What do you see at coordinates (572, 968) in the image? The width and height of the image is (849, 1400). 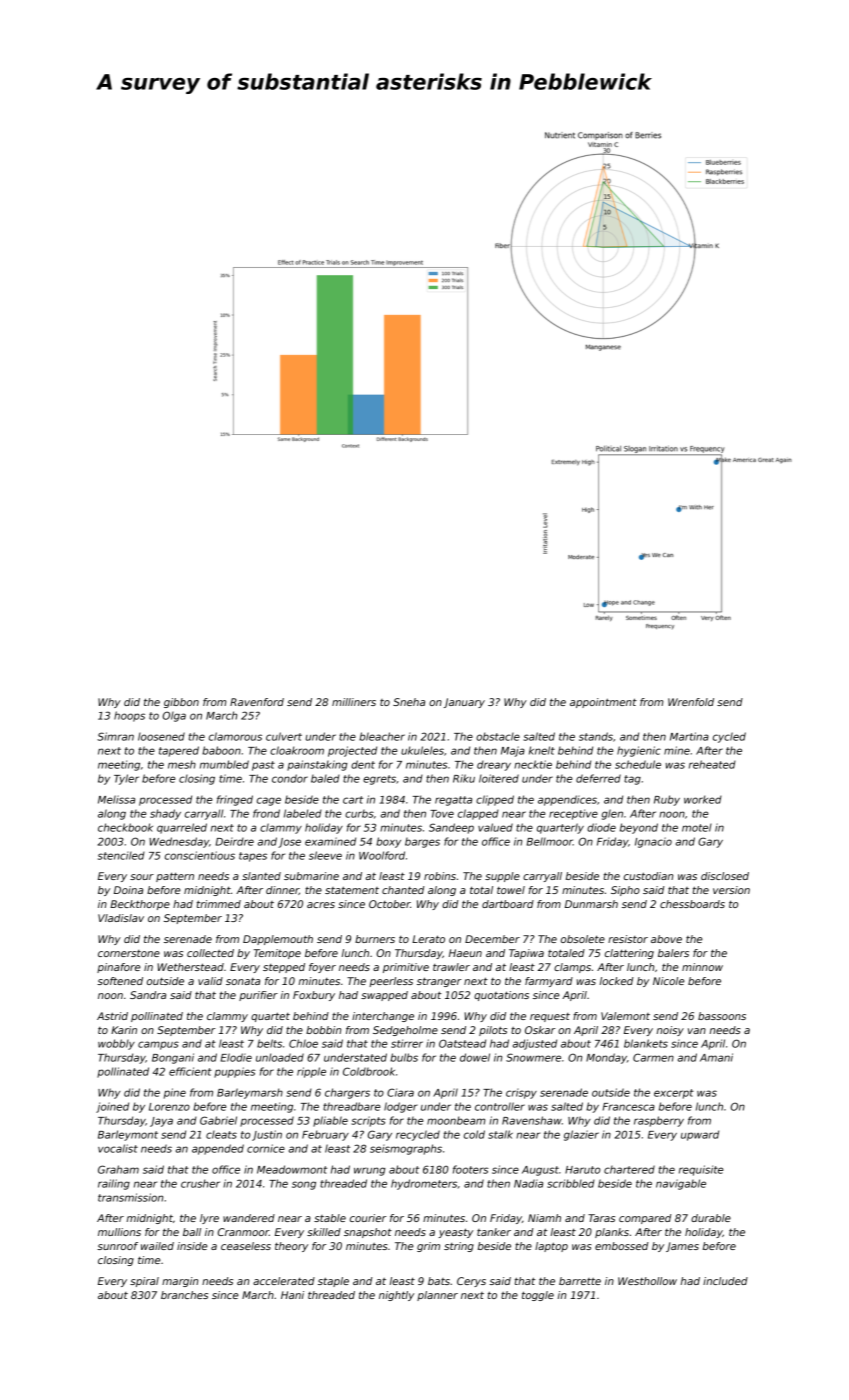 I see `clamps` at bounding box center [572, 968].
